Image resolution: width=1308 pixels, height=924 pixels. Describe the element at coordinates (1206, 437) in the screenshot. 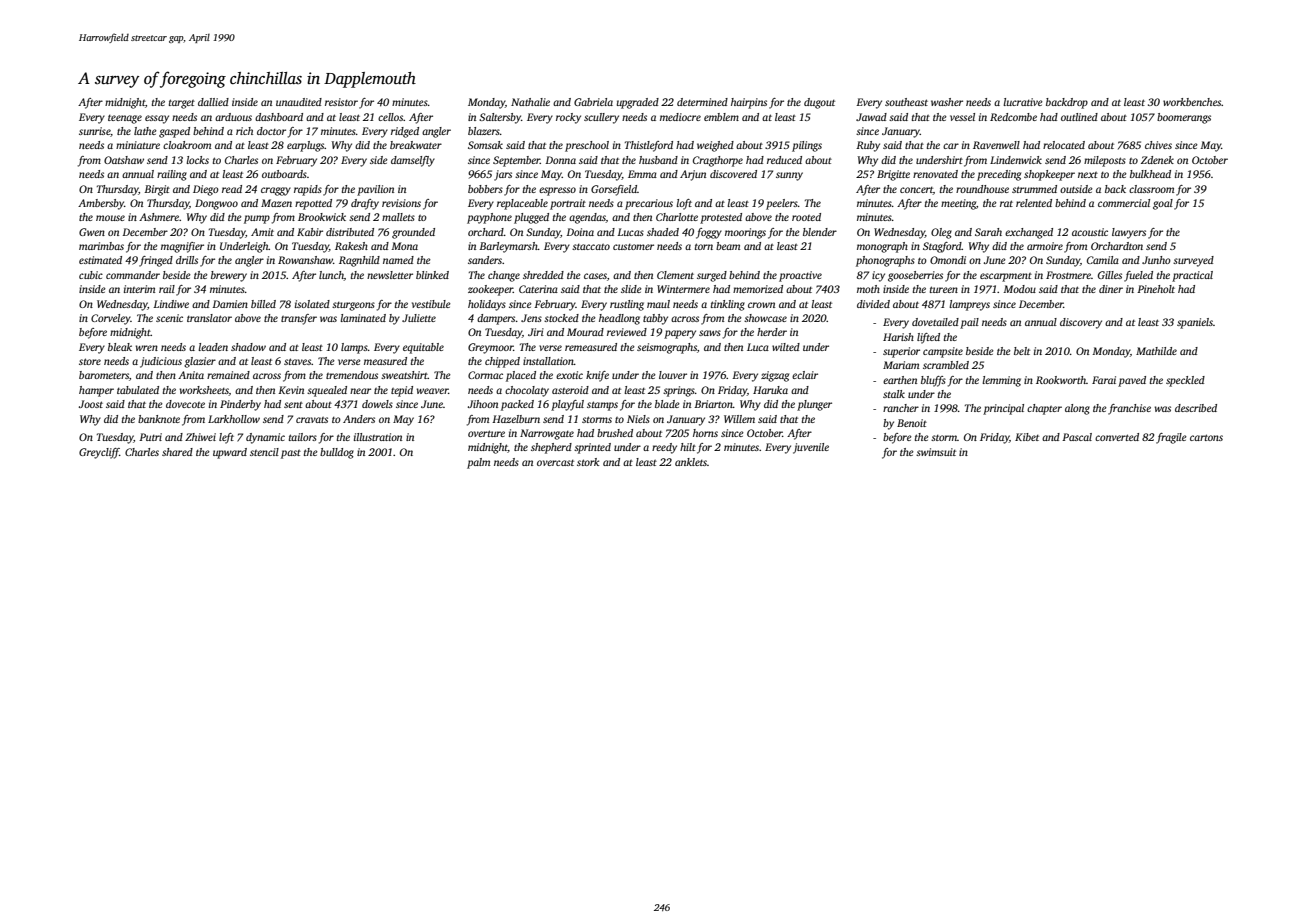

I see `cartons` at that location.
